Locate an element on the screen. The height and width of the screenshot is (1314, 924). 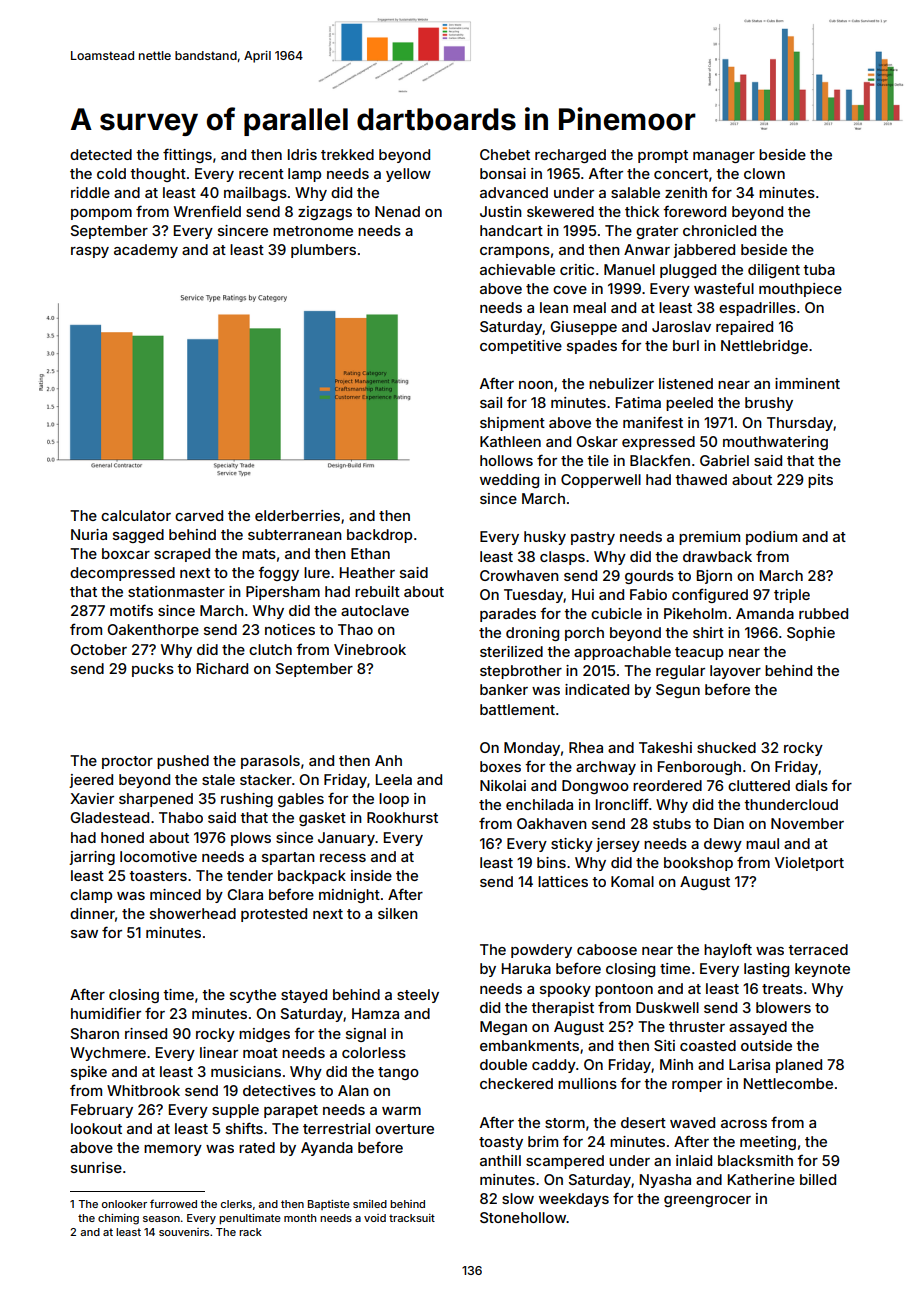
academy is located at coordinates (146, 251).
